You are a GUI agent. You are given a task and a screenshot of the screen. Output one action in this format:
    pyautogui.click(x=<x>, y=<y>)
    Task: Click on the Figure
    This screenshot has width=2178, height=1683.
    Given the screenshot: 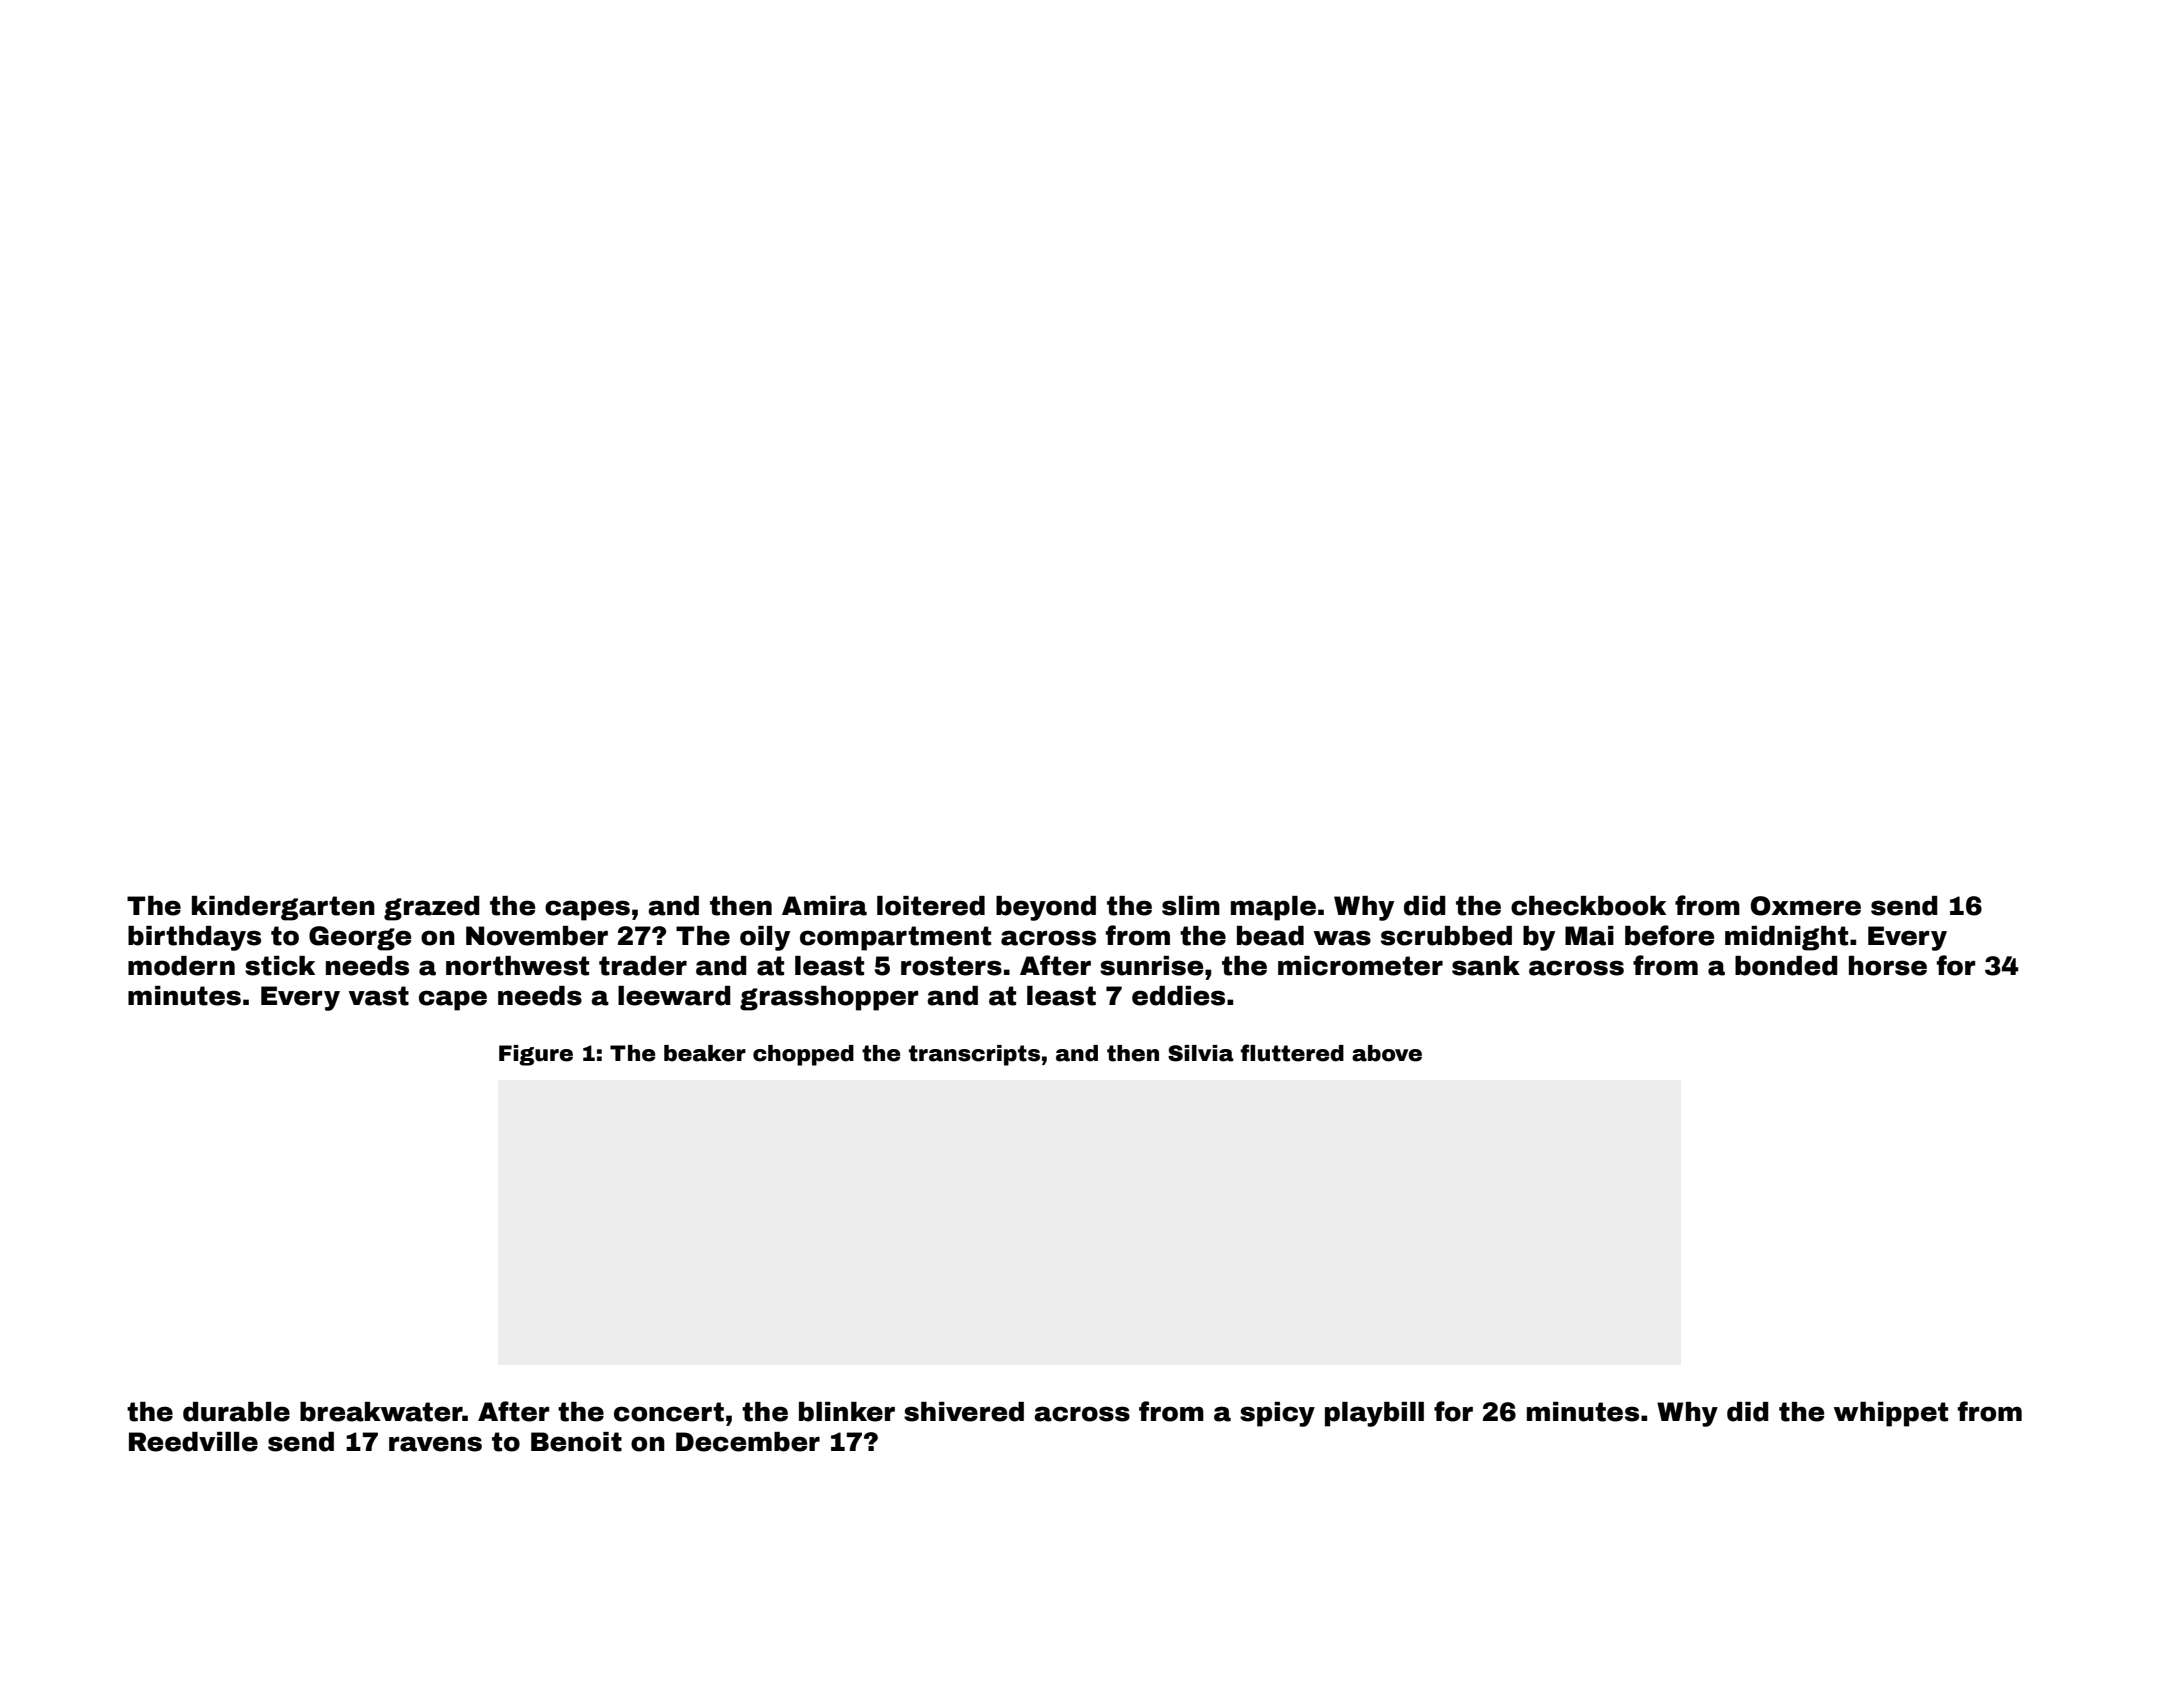 What is the action you would take?
    pyautogui.click(x=536, y=1055)
